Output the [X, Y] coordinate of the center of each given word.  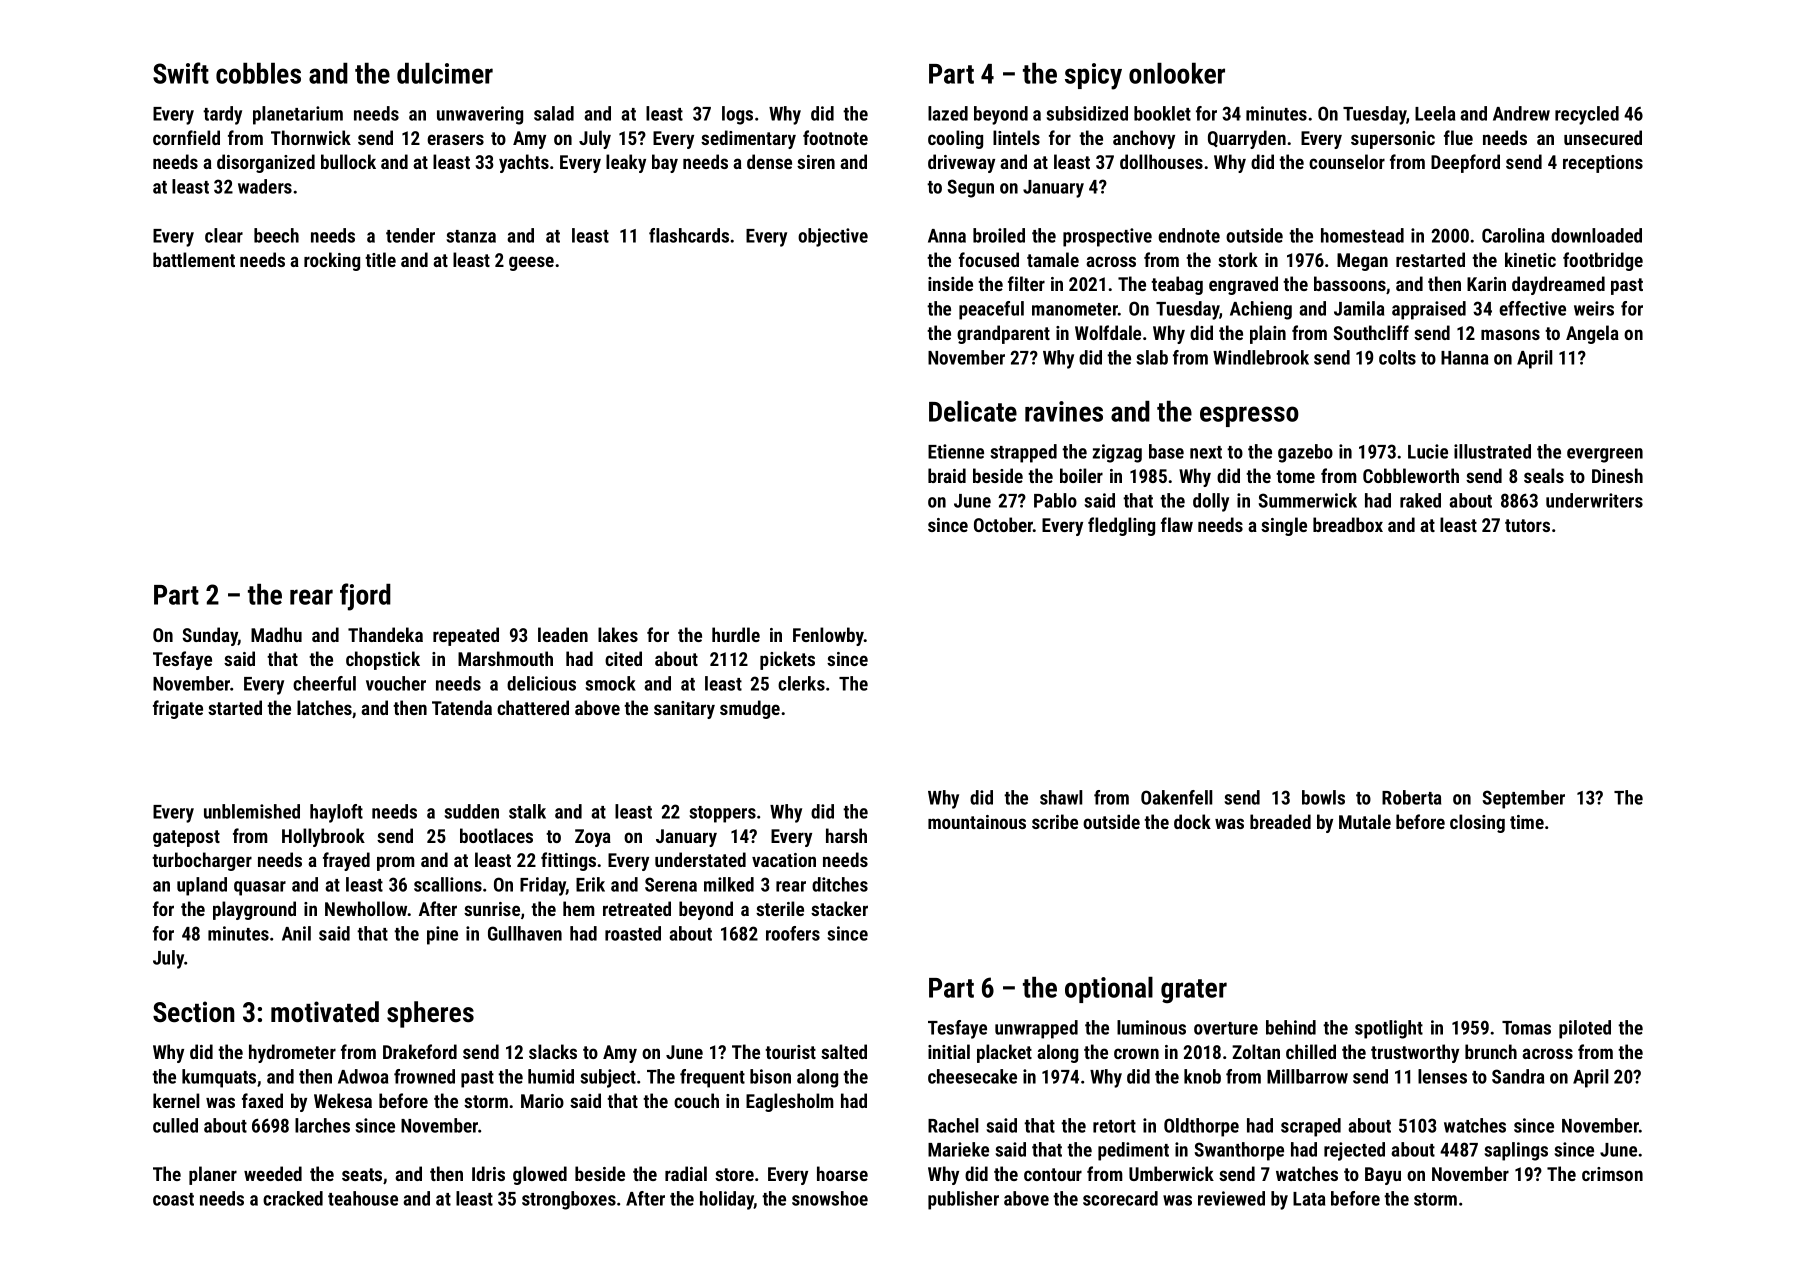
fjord [365, 597]
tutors [1527, 525]
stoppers [722, 814]
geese [531, 263]
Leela [1435, 113]
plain [1268, 334]
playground [254, 910]
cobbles [258, 73]
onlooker [1177, 73]
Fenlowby [828, 636]
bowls [1323, 797]
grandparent [1003, 334]
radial [686, 1173]
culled [175, 1125]
